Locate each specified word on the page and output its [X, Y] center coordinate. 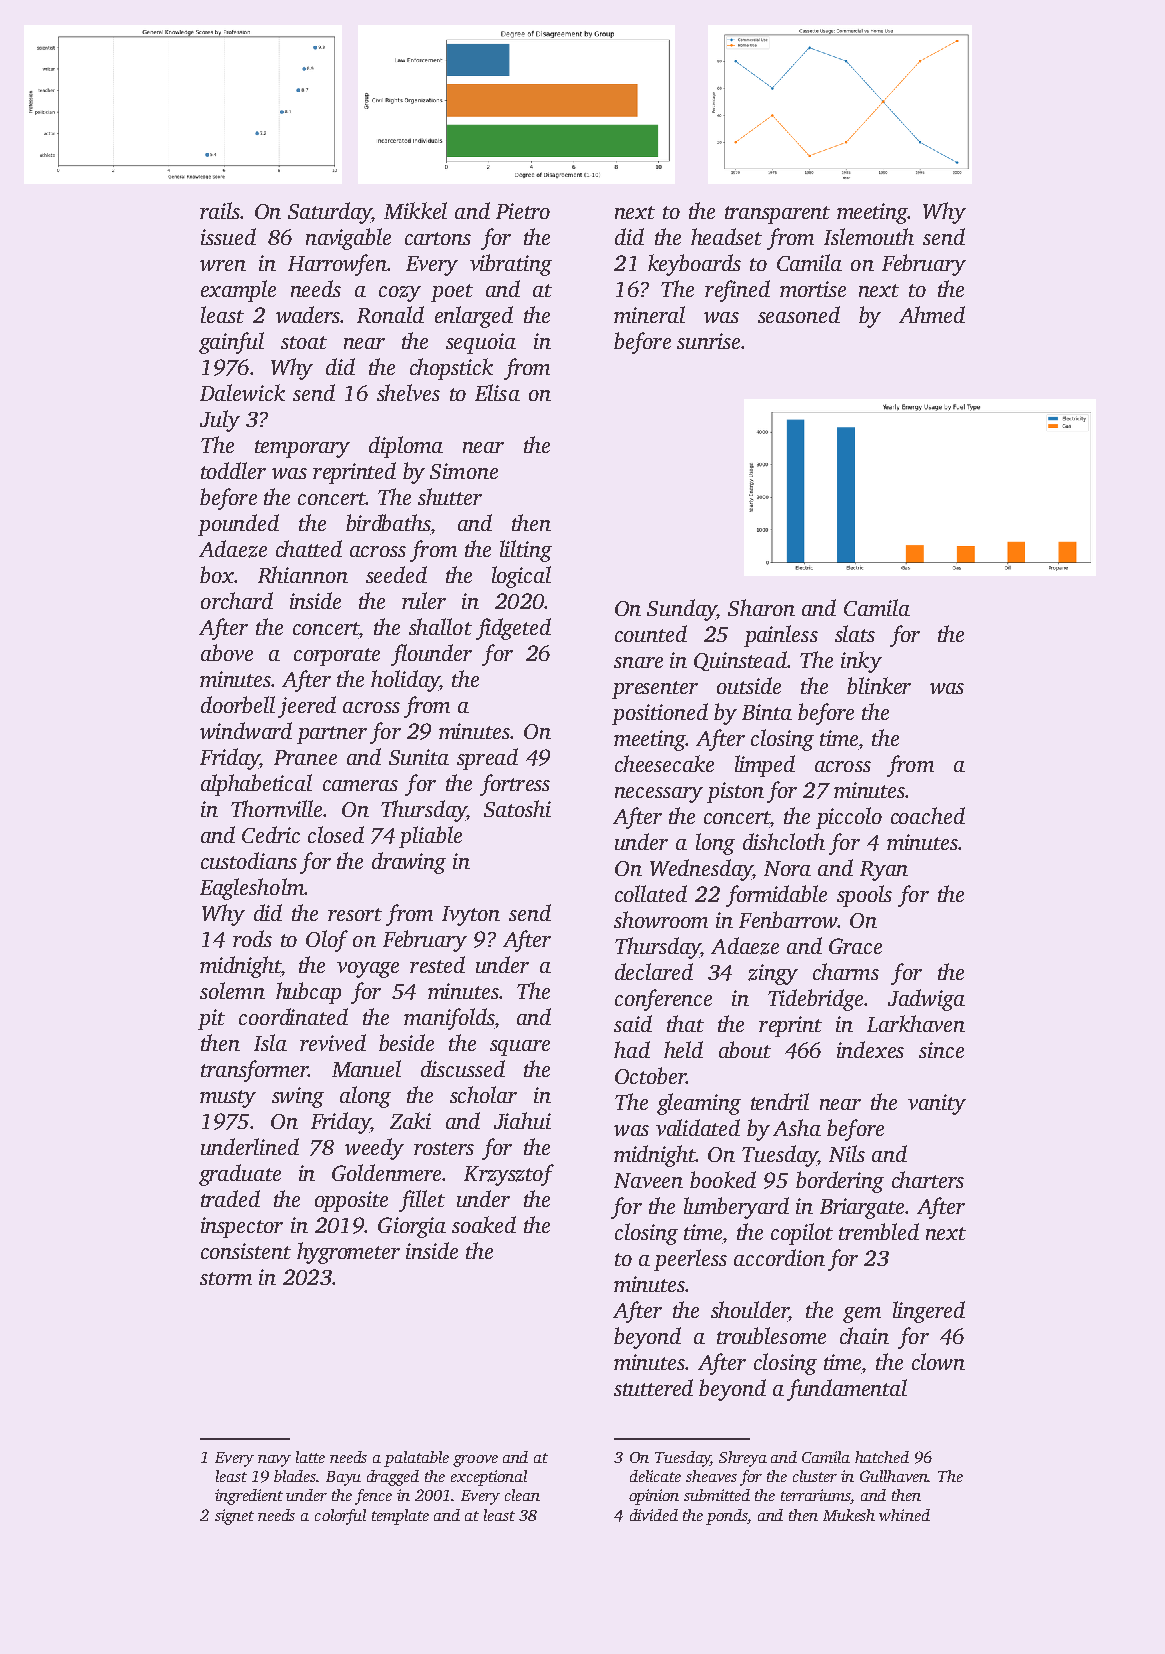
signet [234, 1517]
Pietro [523, 211]
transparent [777, 215]
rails [220, 210]
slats [855, 633]
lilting [526, 551]
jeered [307, 707]
